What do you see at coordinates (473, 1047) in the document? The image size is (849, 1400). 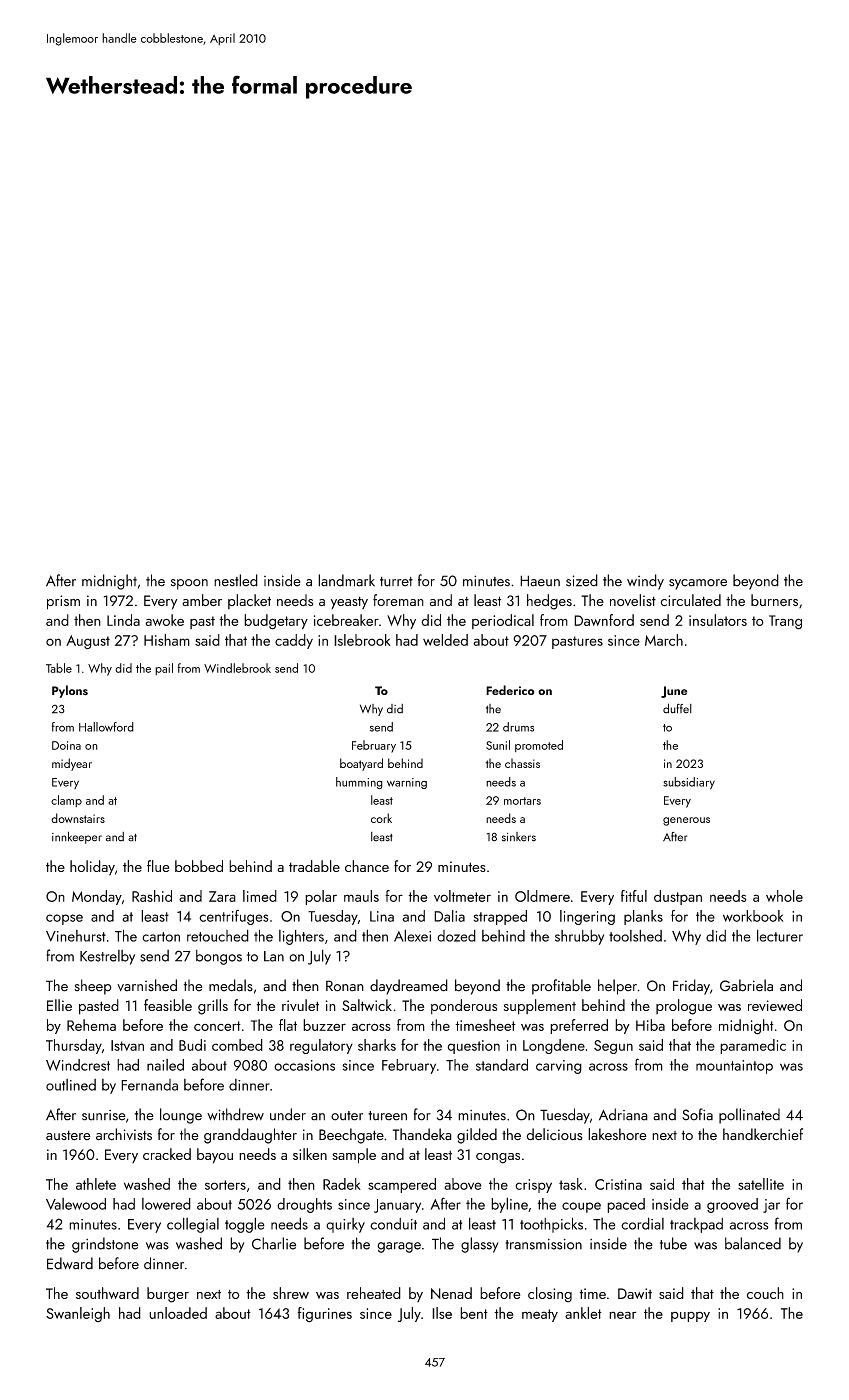 I see `question` at bounding box center [473, 1047].
